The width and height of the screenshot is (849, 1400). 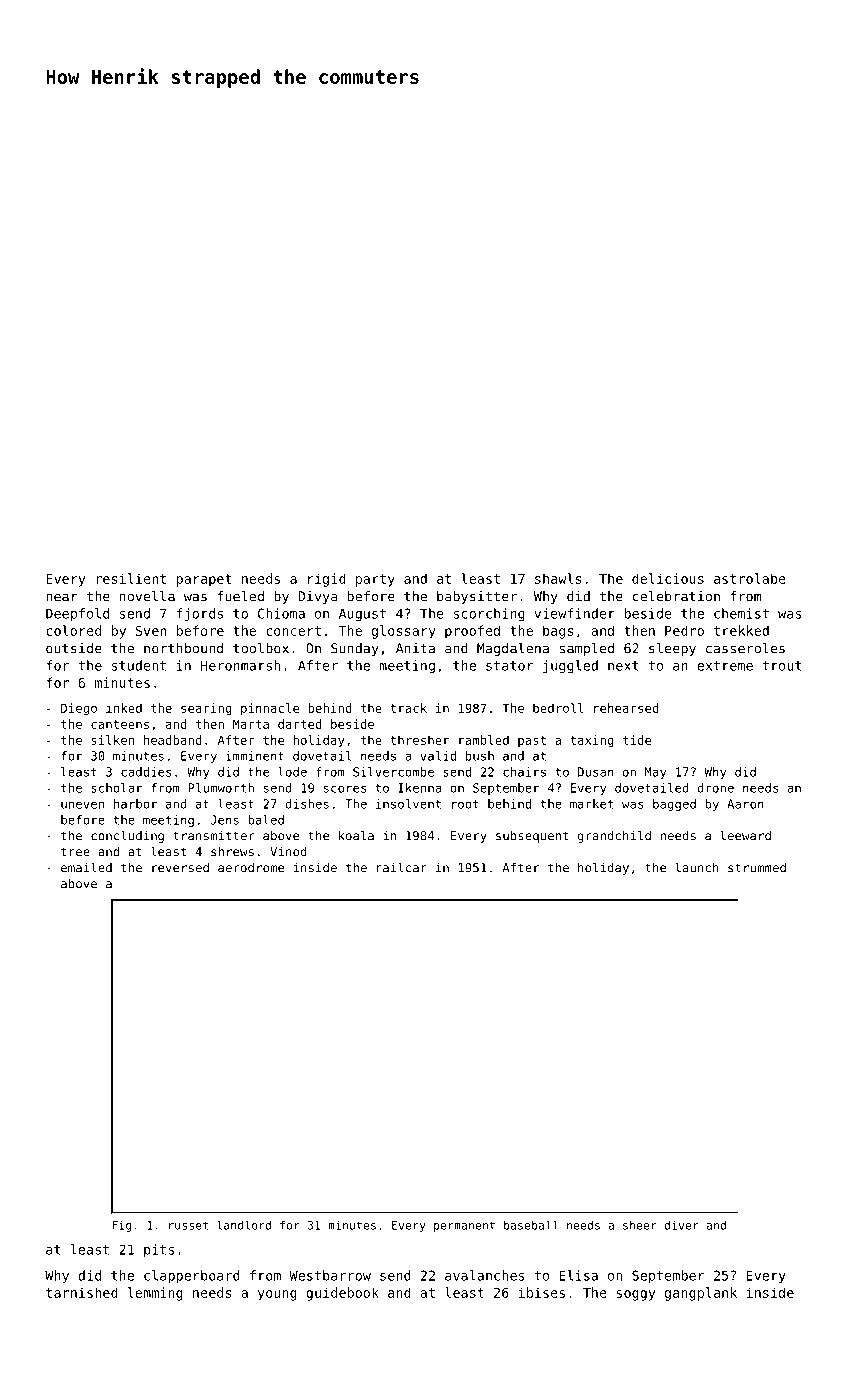 I want to click on Aaron, so click(x=745, y=804).
